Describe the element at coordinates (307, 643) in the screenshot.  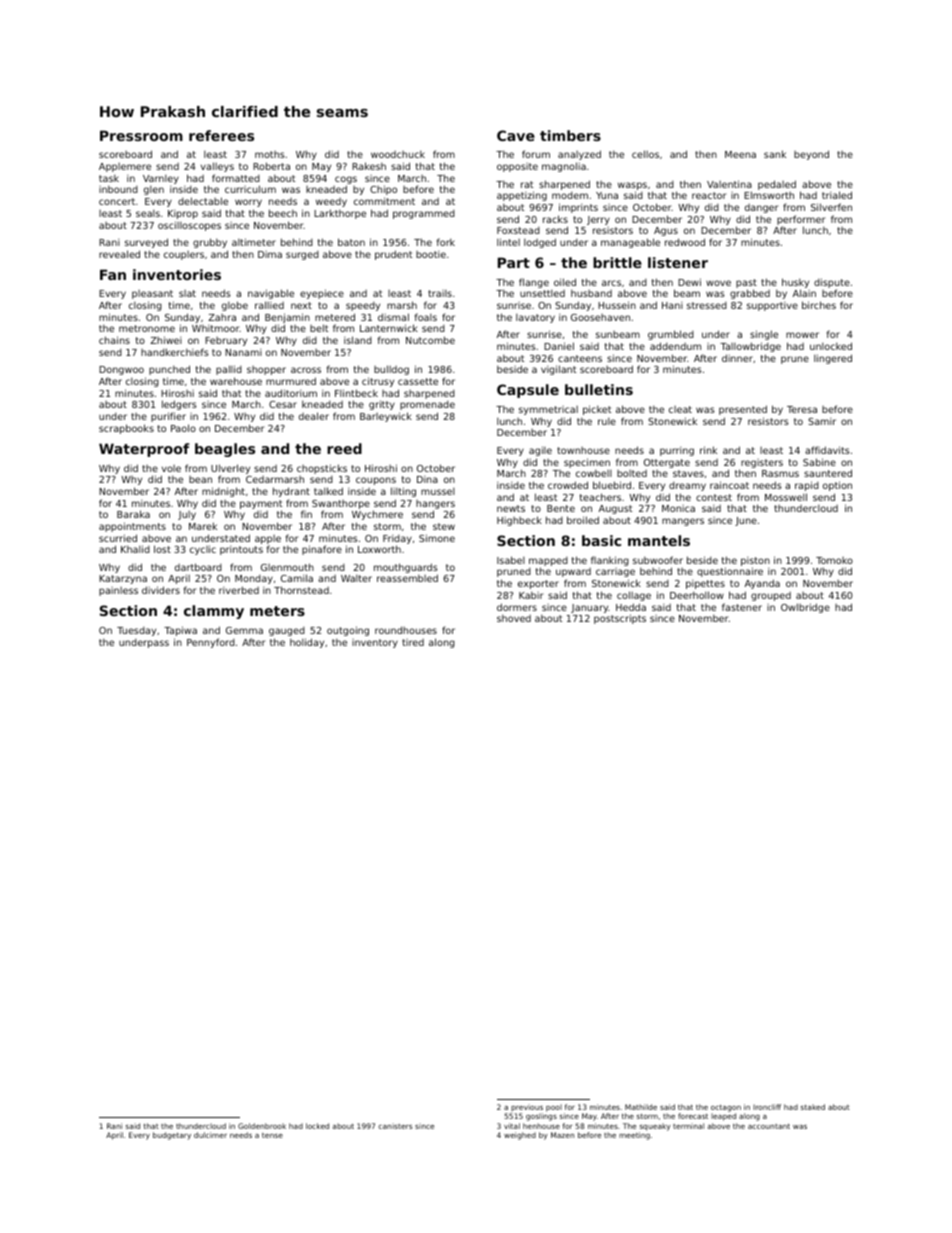
I see `holiday` at that location.
